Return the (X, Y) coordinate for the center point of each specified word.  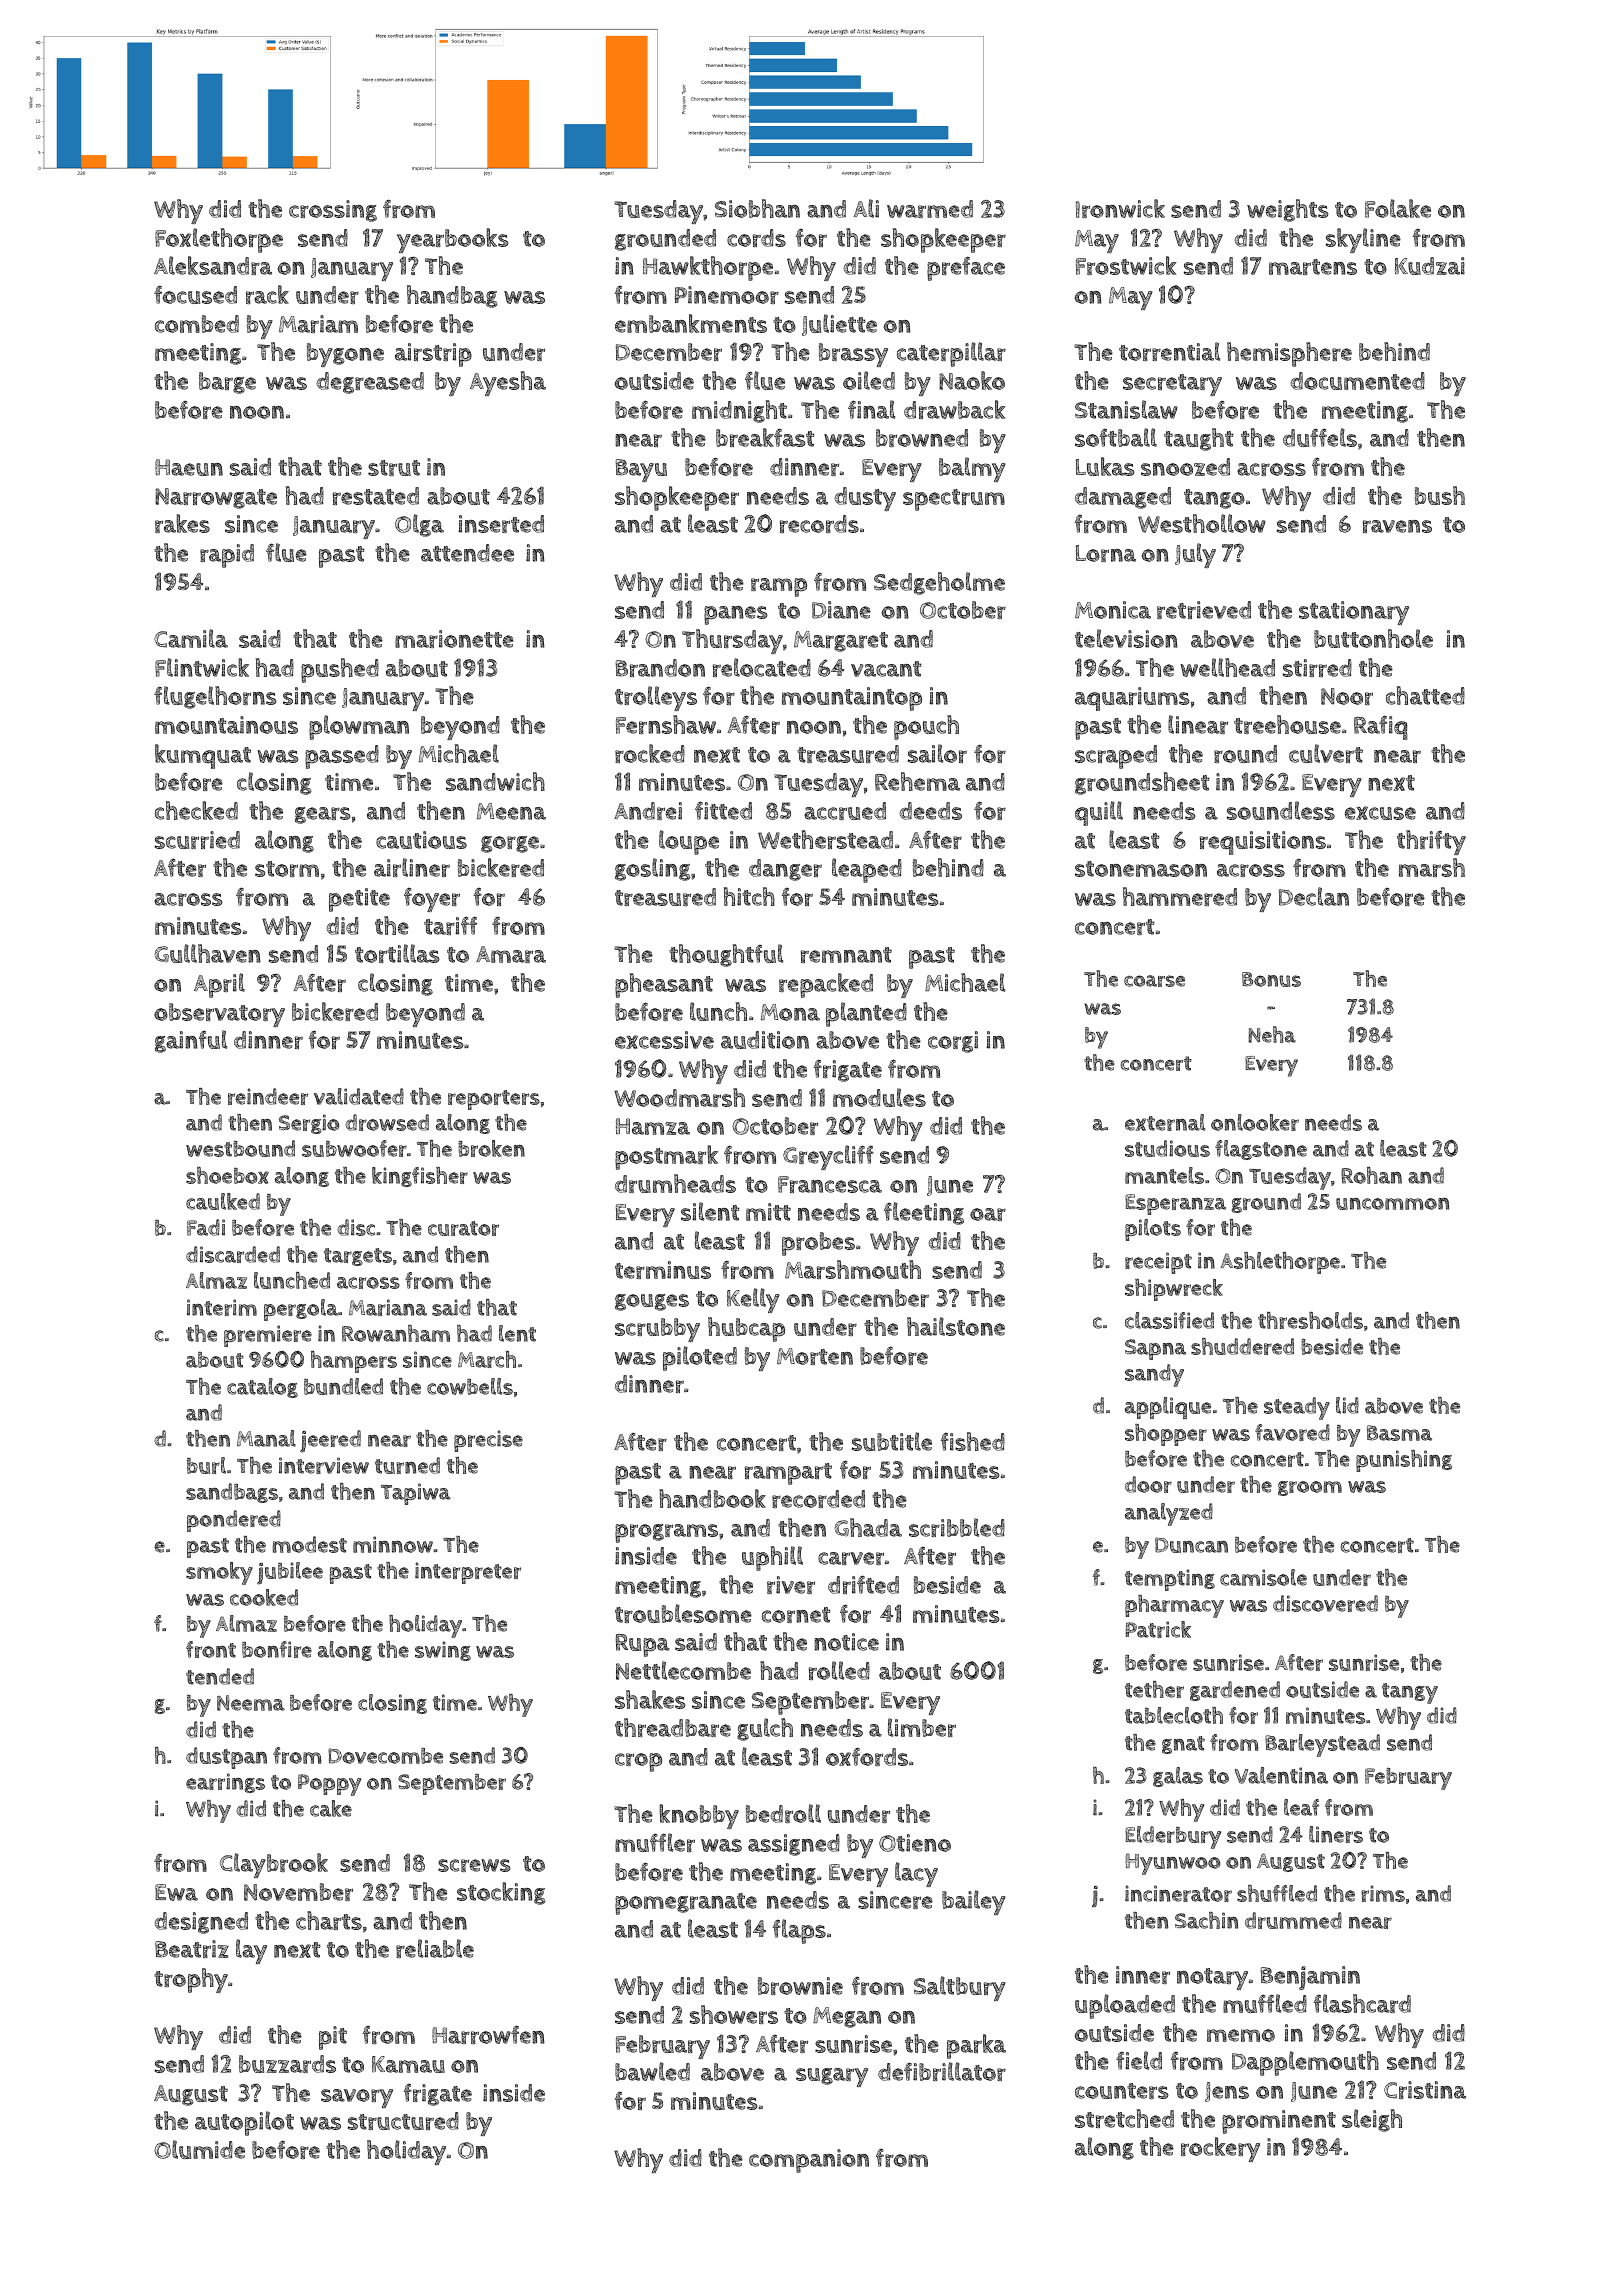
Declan (1314, 896)
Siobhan (757, 208)
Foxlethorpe (219, 240)
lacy (916, 1874)
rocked (650, 753)
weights (1288, 210)
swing (443, 1651)
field (1139, 2060)
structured (403, 2121)
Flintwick (202, 667)
